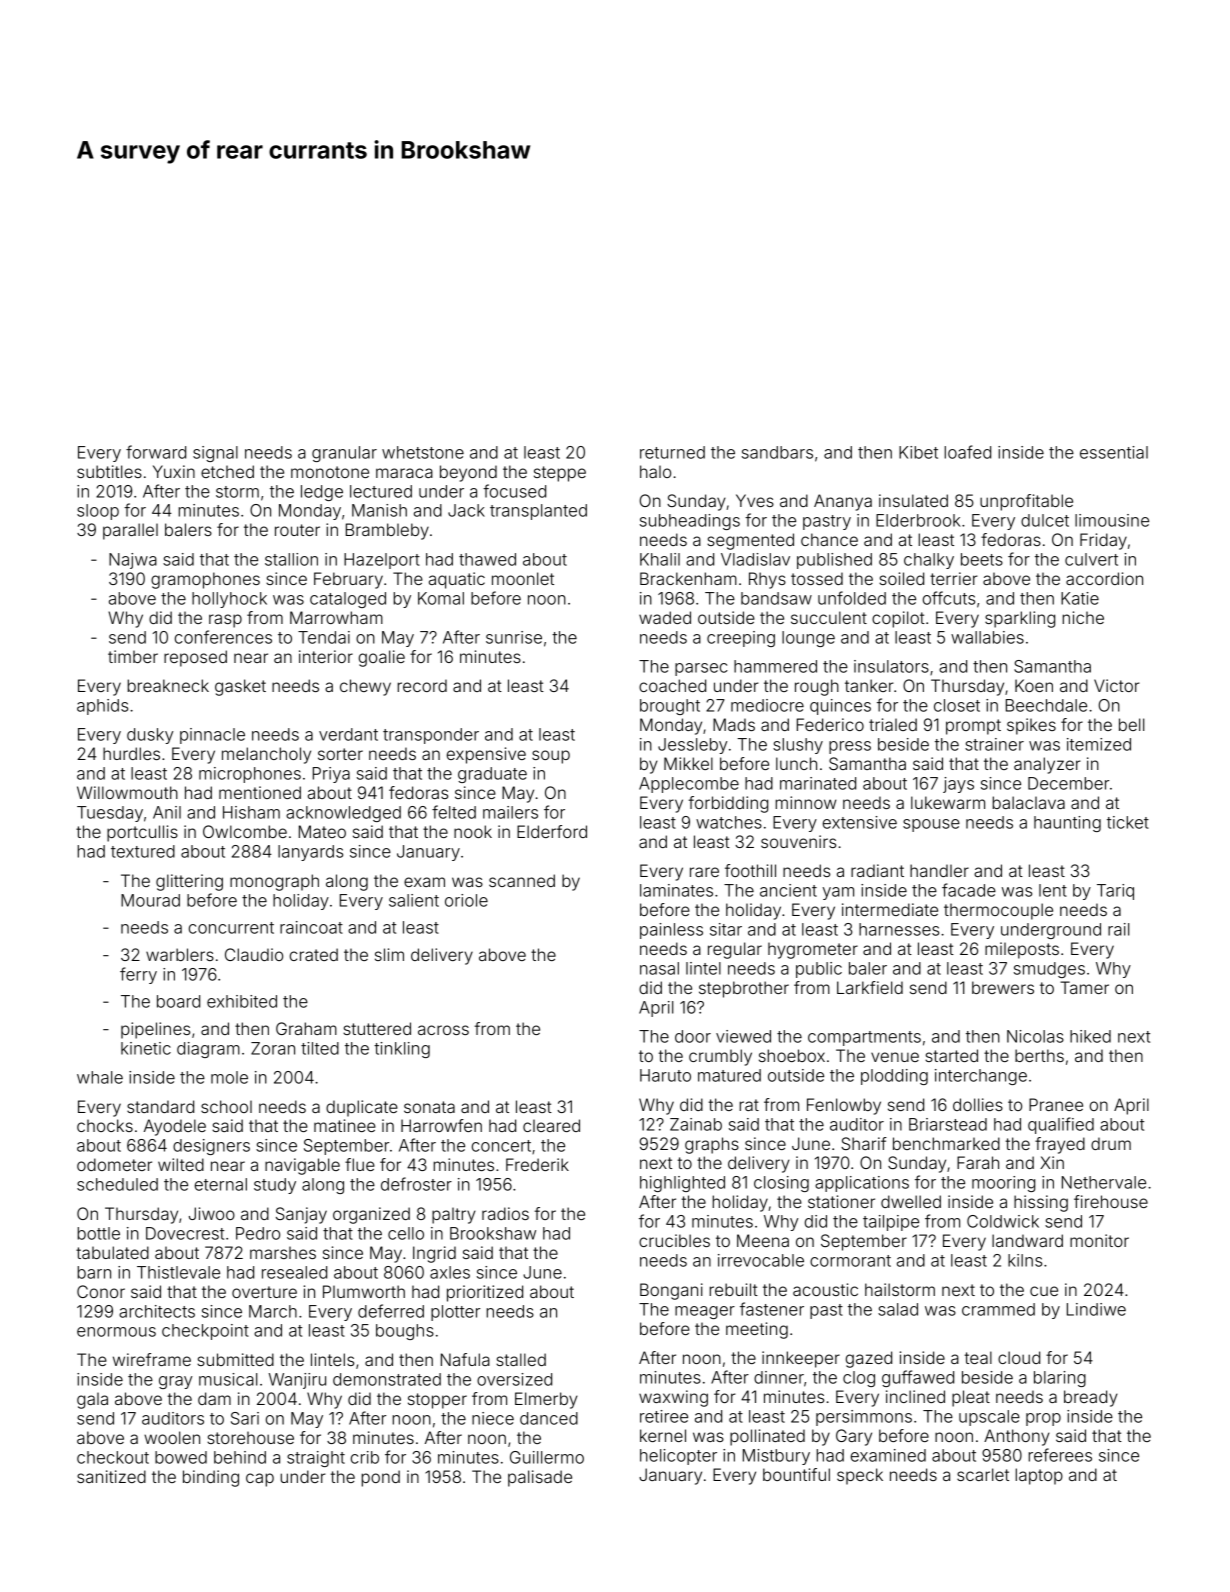 The image size is (1230, 1592). Describe the element at coordinates (949, 598) in the screenshot. I see `offcuts` at that location.
